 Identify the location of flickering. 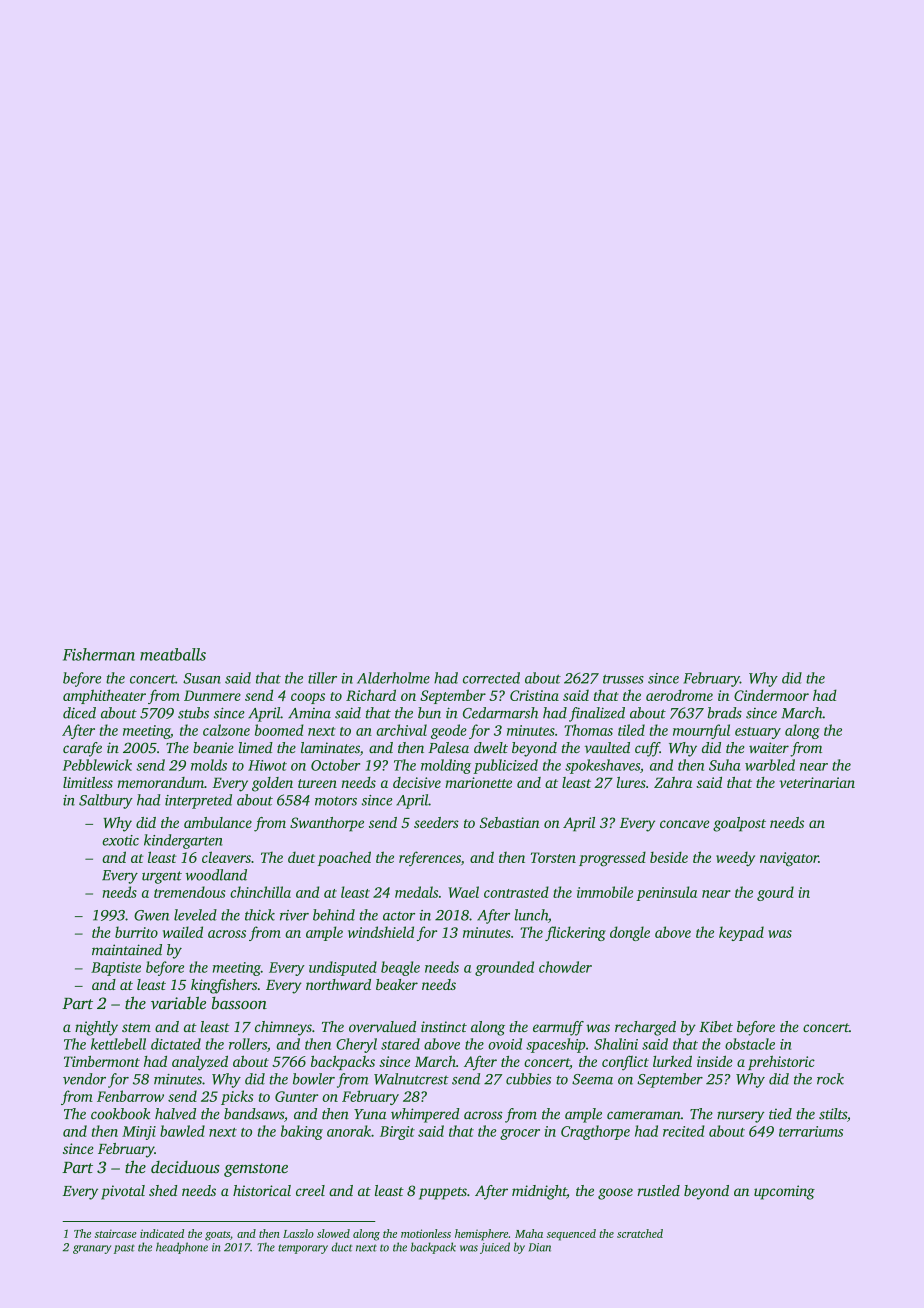
(575, 933).
